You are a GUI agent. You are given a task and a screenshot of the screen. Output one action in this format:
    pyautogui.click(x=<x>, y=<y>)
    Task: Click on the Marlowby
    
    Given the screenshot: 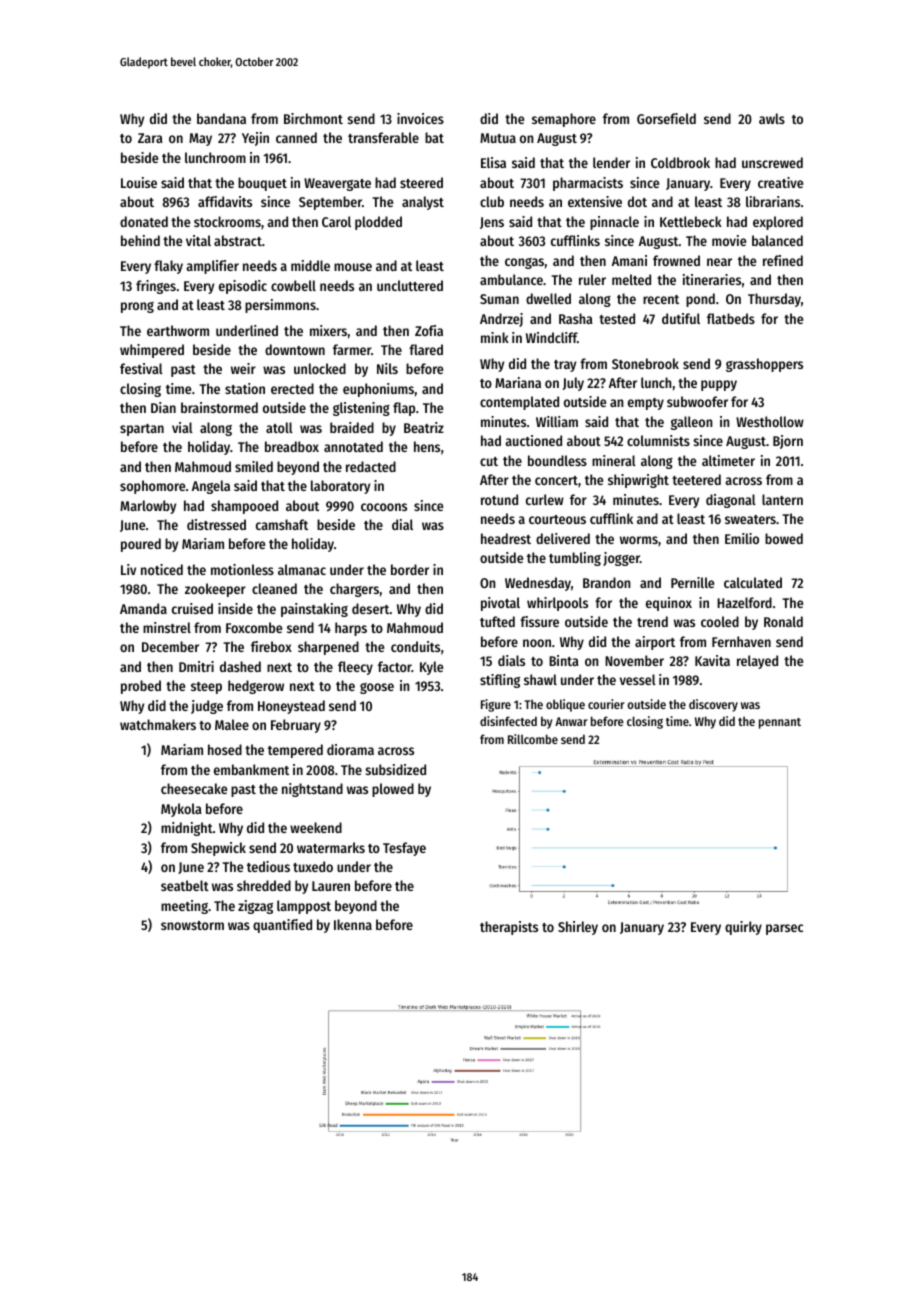 What is the action you would take?
    pyautogui.click(x=148, y=507)
